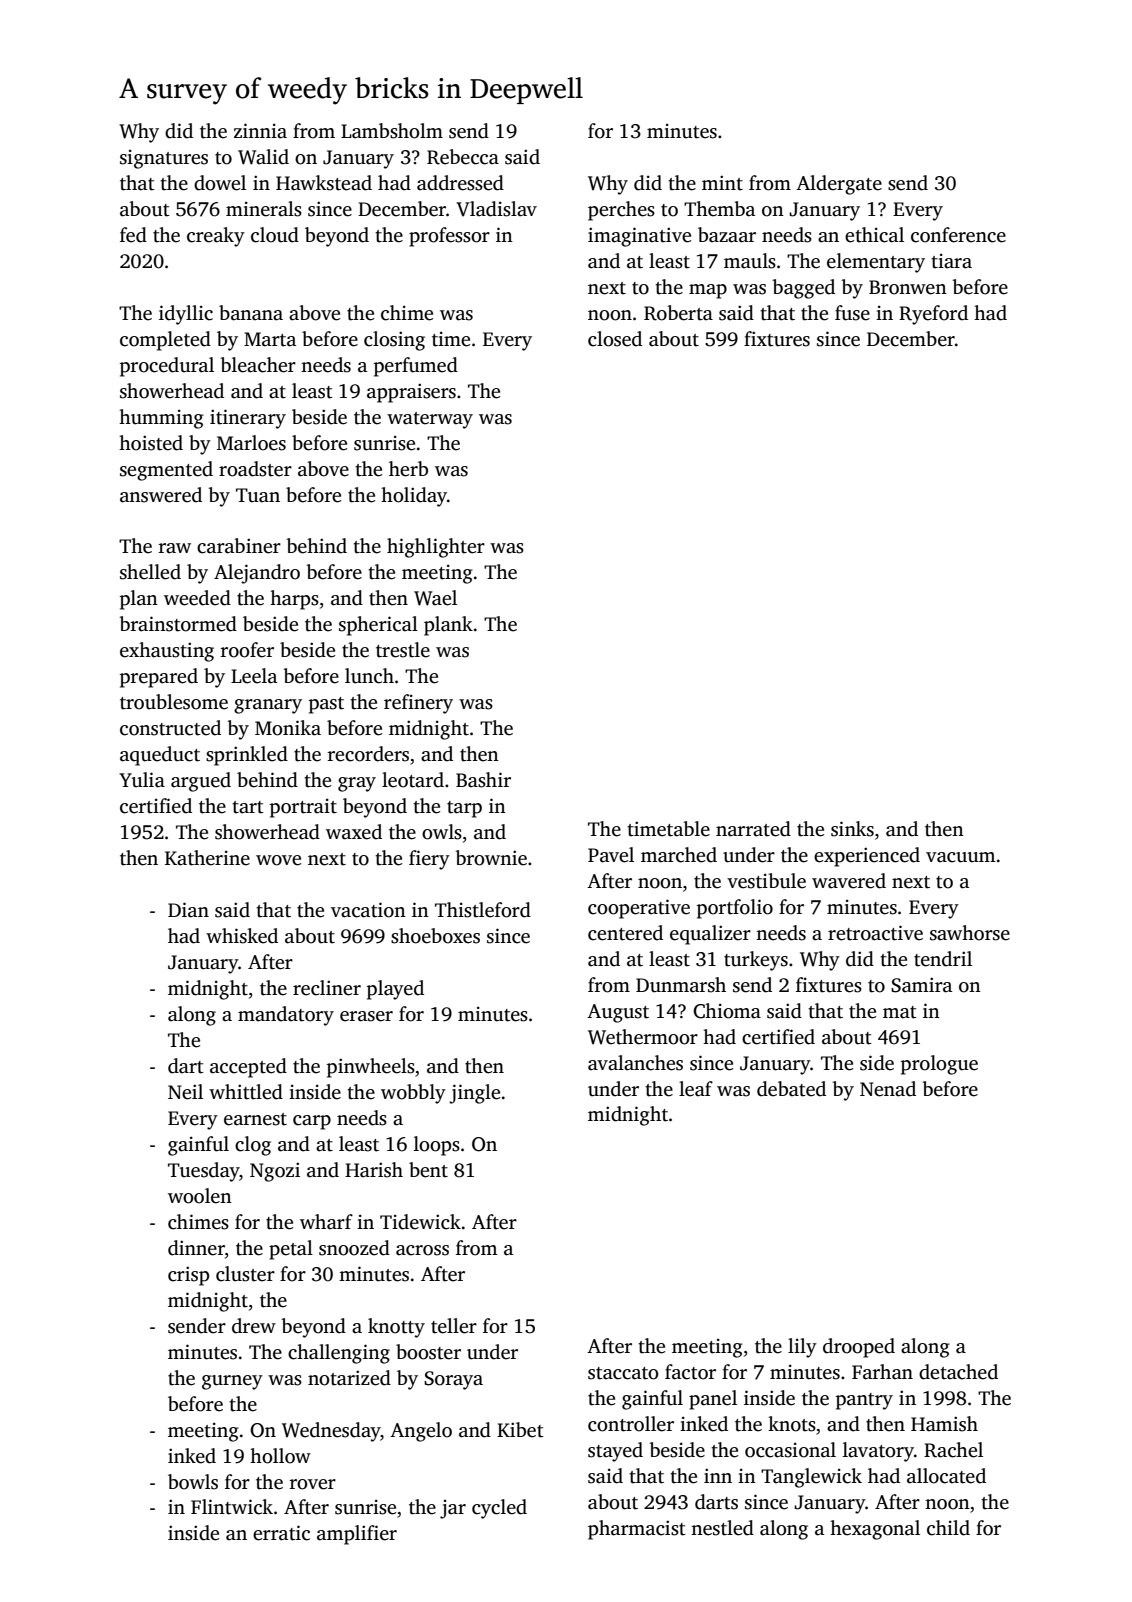 The width and height of the image is (1132, 1602). I want to click on closed, so click(615, 339).
